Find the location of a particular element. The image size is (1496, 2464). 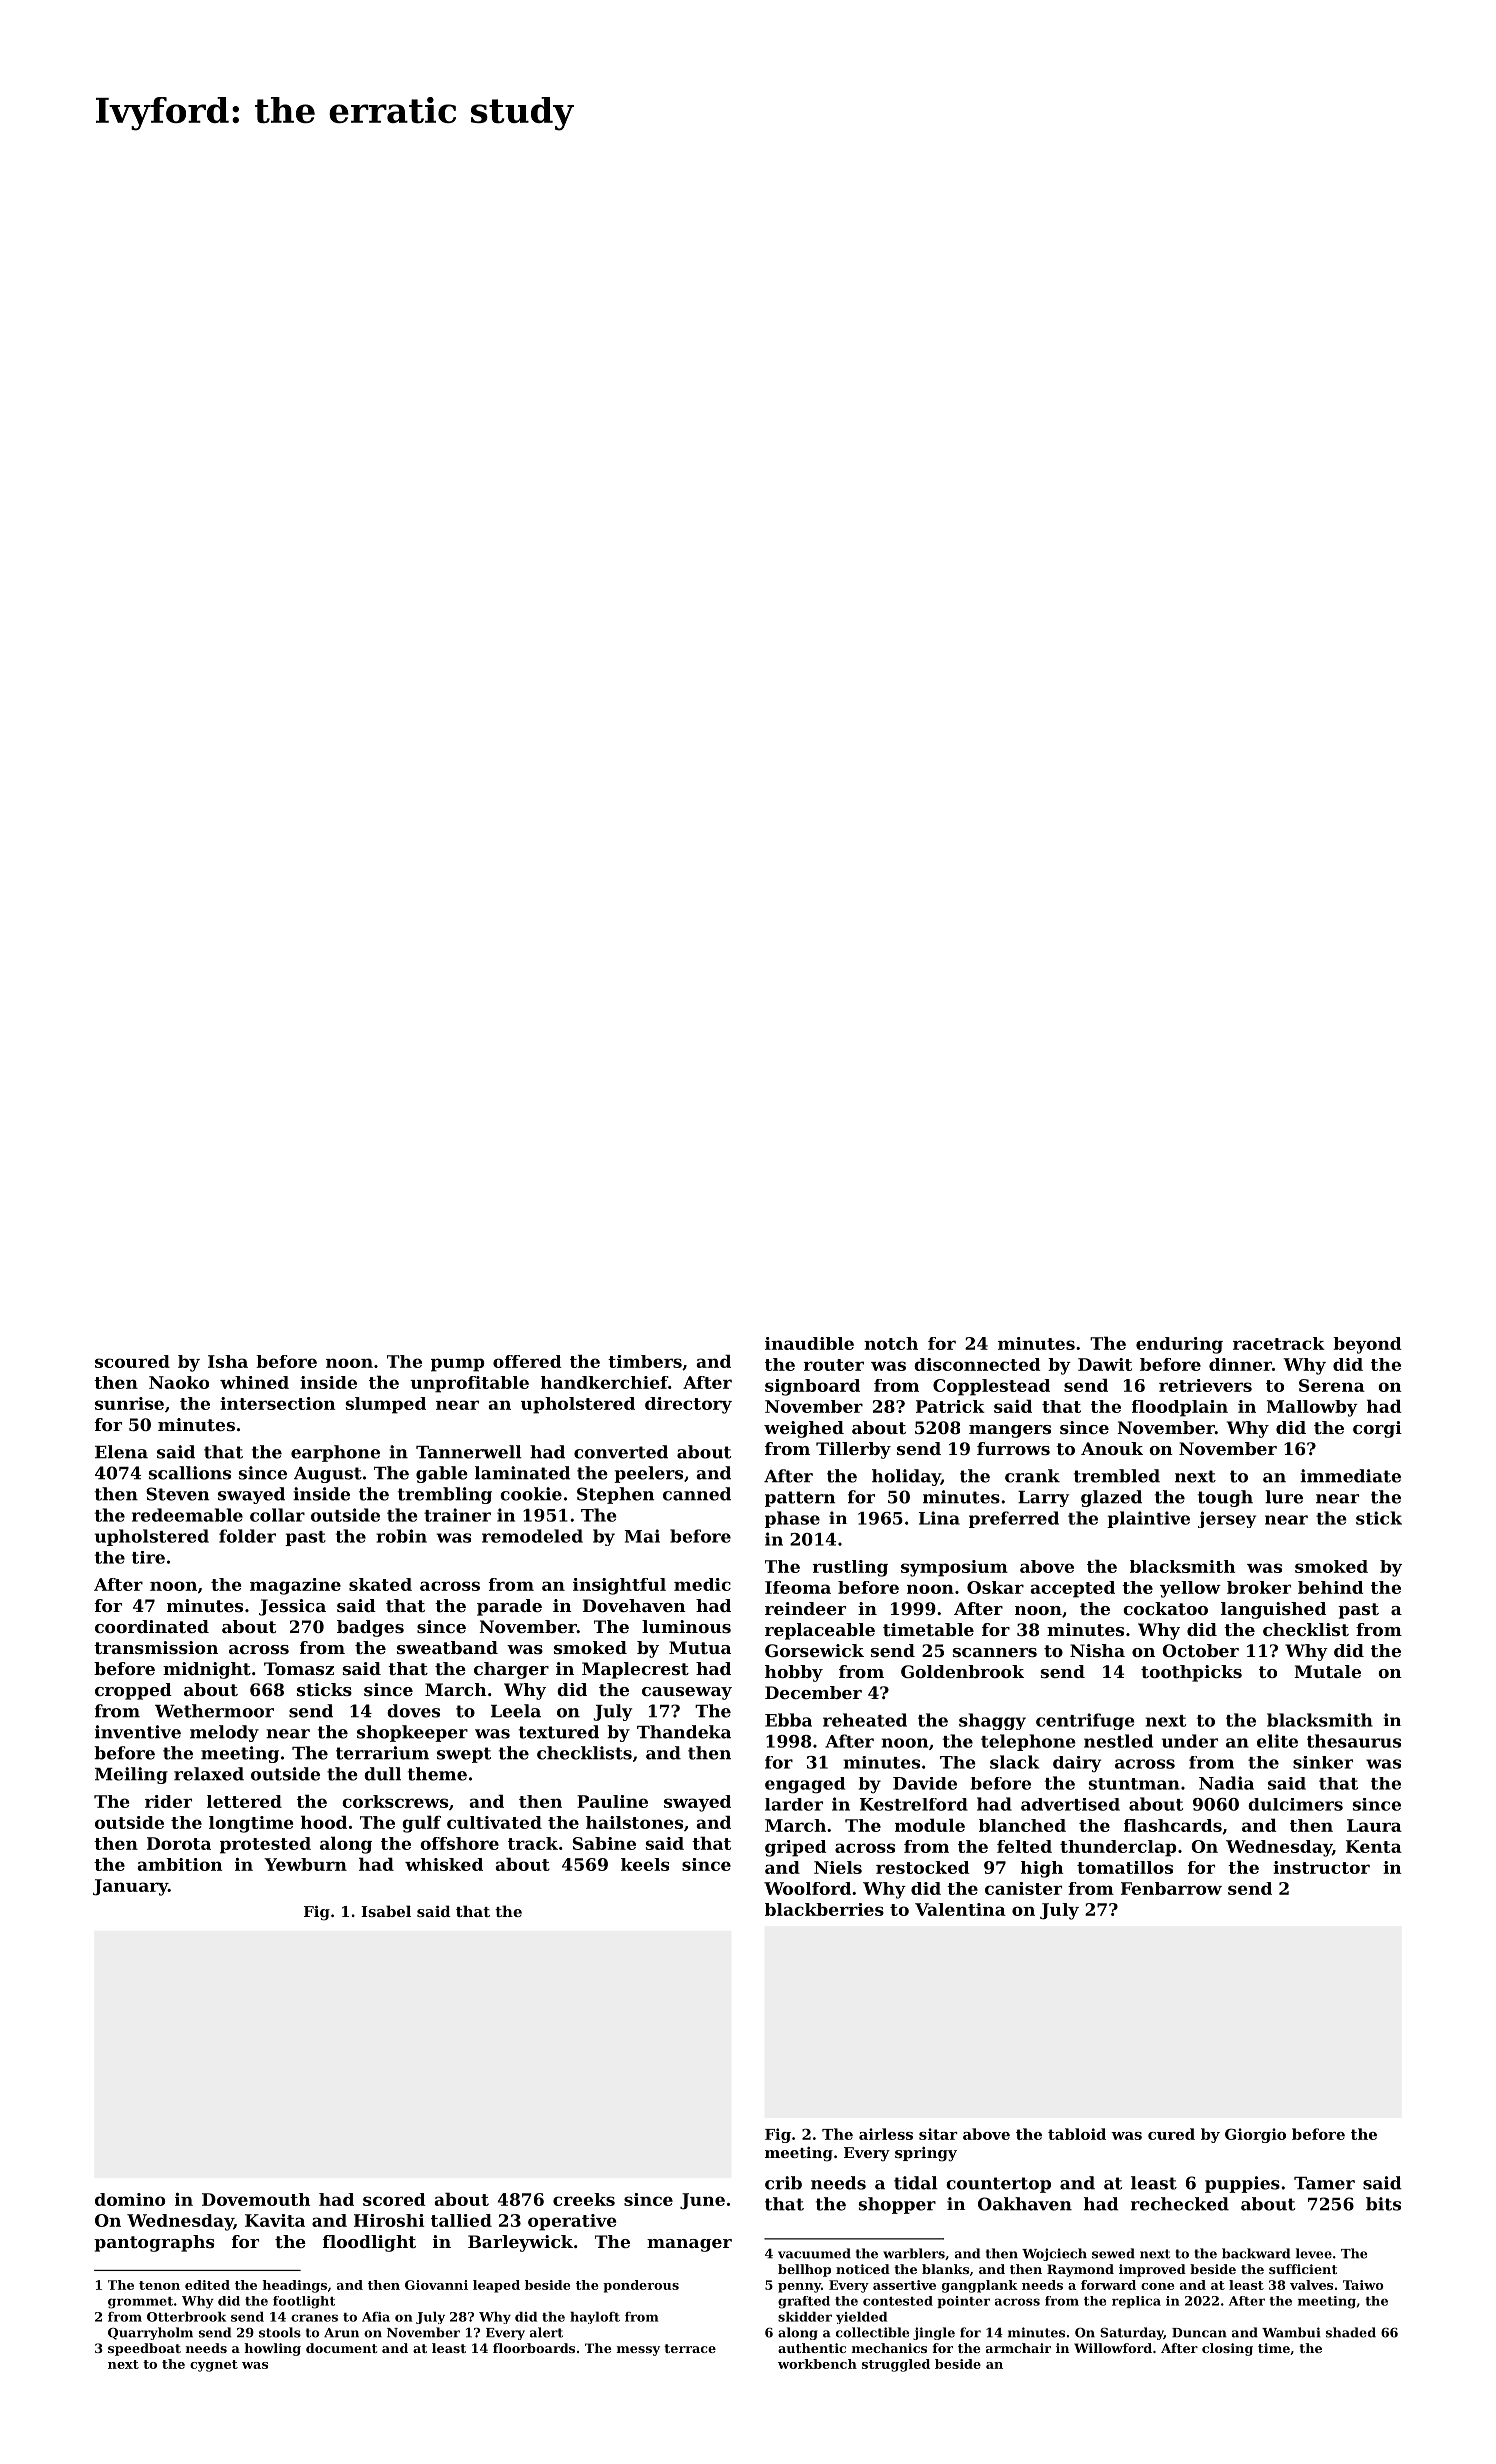

scoured is located at coordinates (132, 1361).
